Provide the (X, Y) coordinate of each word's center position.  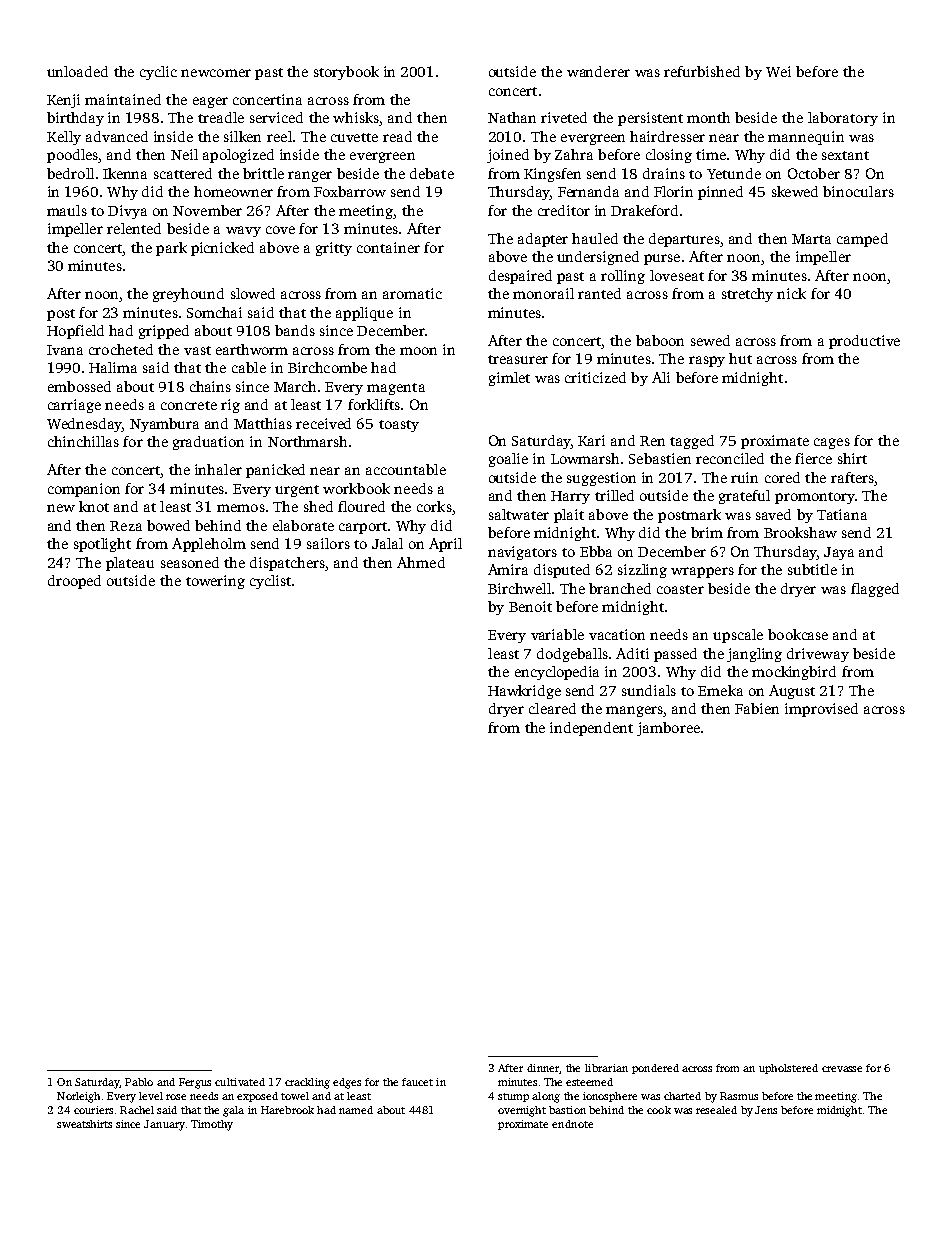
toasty (399, 426)
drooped (74, 582)
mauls (67, 210)
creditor (564, 210)
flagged (875, 590)
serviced (276, 117)
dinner (543, 1069)
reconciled (730, 458)
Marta (811, 239)
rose (176, 1097)
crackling (307, 1083)
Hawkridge (524, 692)
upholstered (788, 1069)
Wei (778, 71)
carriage (74, 406)
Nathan (512, 117)
